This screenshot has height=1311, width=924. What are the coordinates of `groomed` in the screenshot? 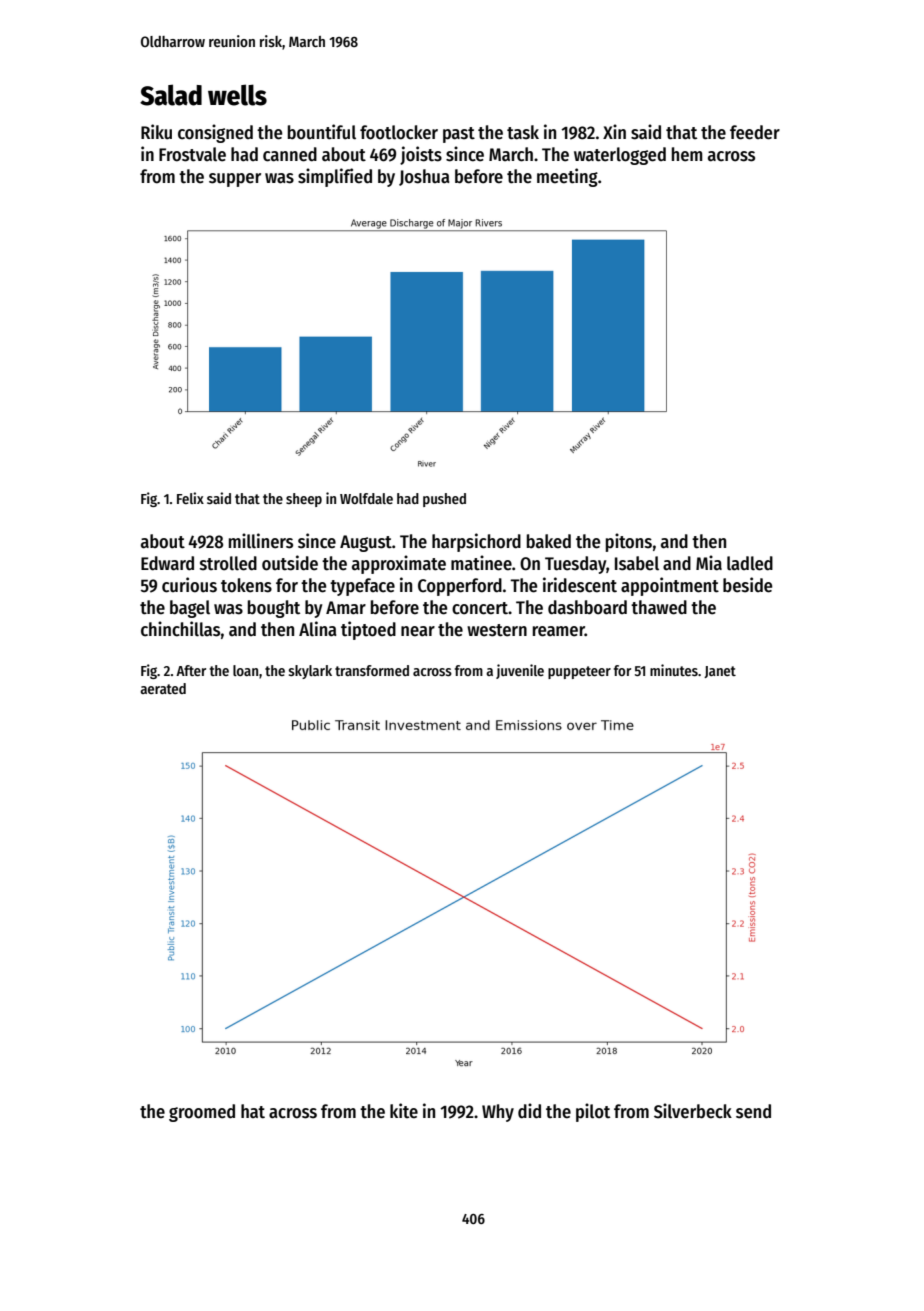 It's located at (202, 1113).
